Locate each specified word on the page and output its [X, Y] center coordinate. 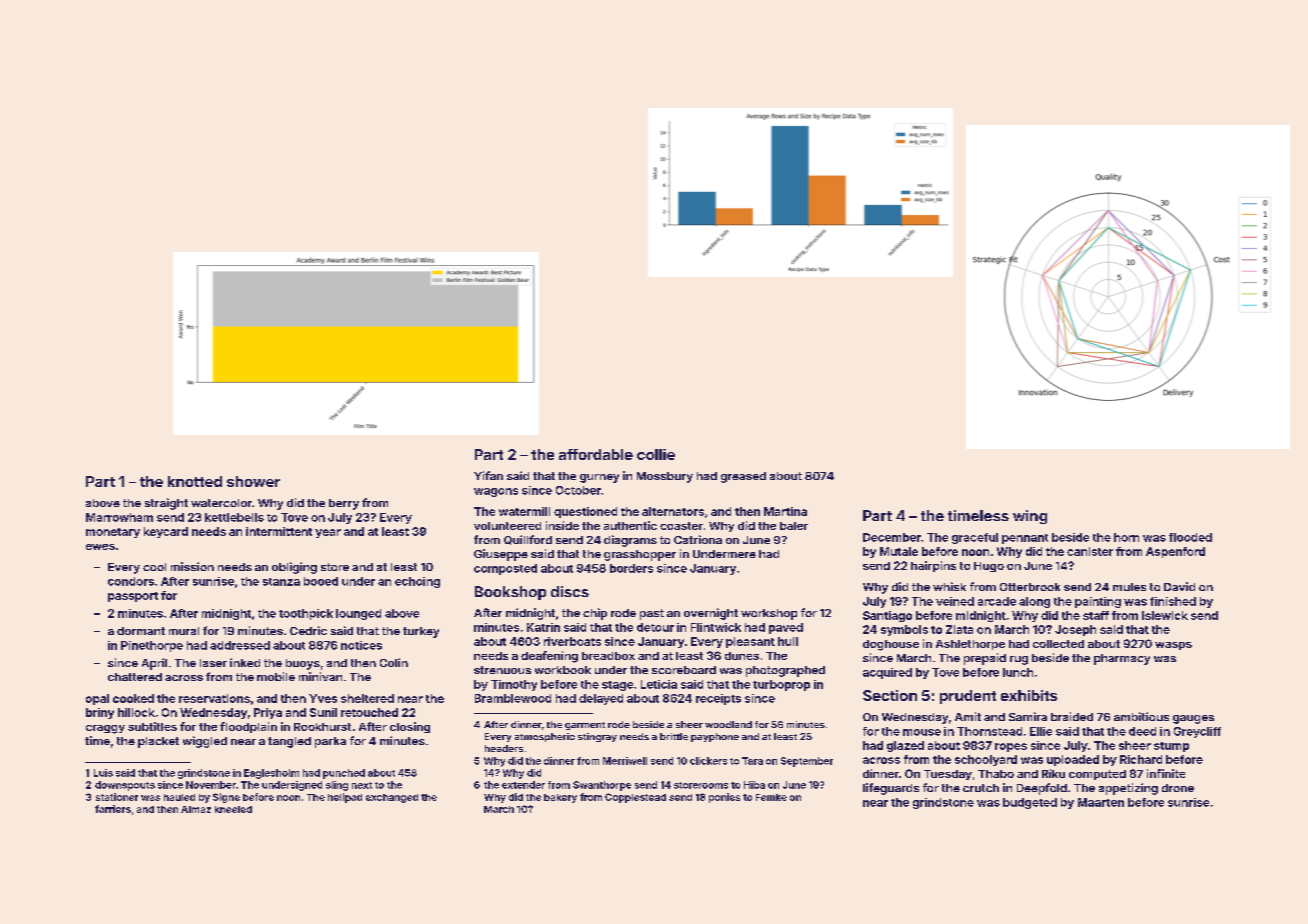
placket [158, 742]
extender [523, 785]
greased [743, 477]
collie [656, 454]
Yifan [488, 475]
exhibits [1029, 695]
